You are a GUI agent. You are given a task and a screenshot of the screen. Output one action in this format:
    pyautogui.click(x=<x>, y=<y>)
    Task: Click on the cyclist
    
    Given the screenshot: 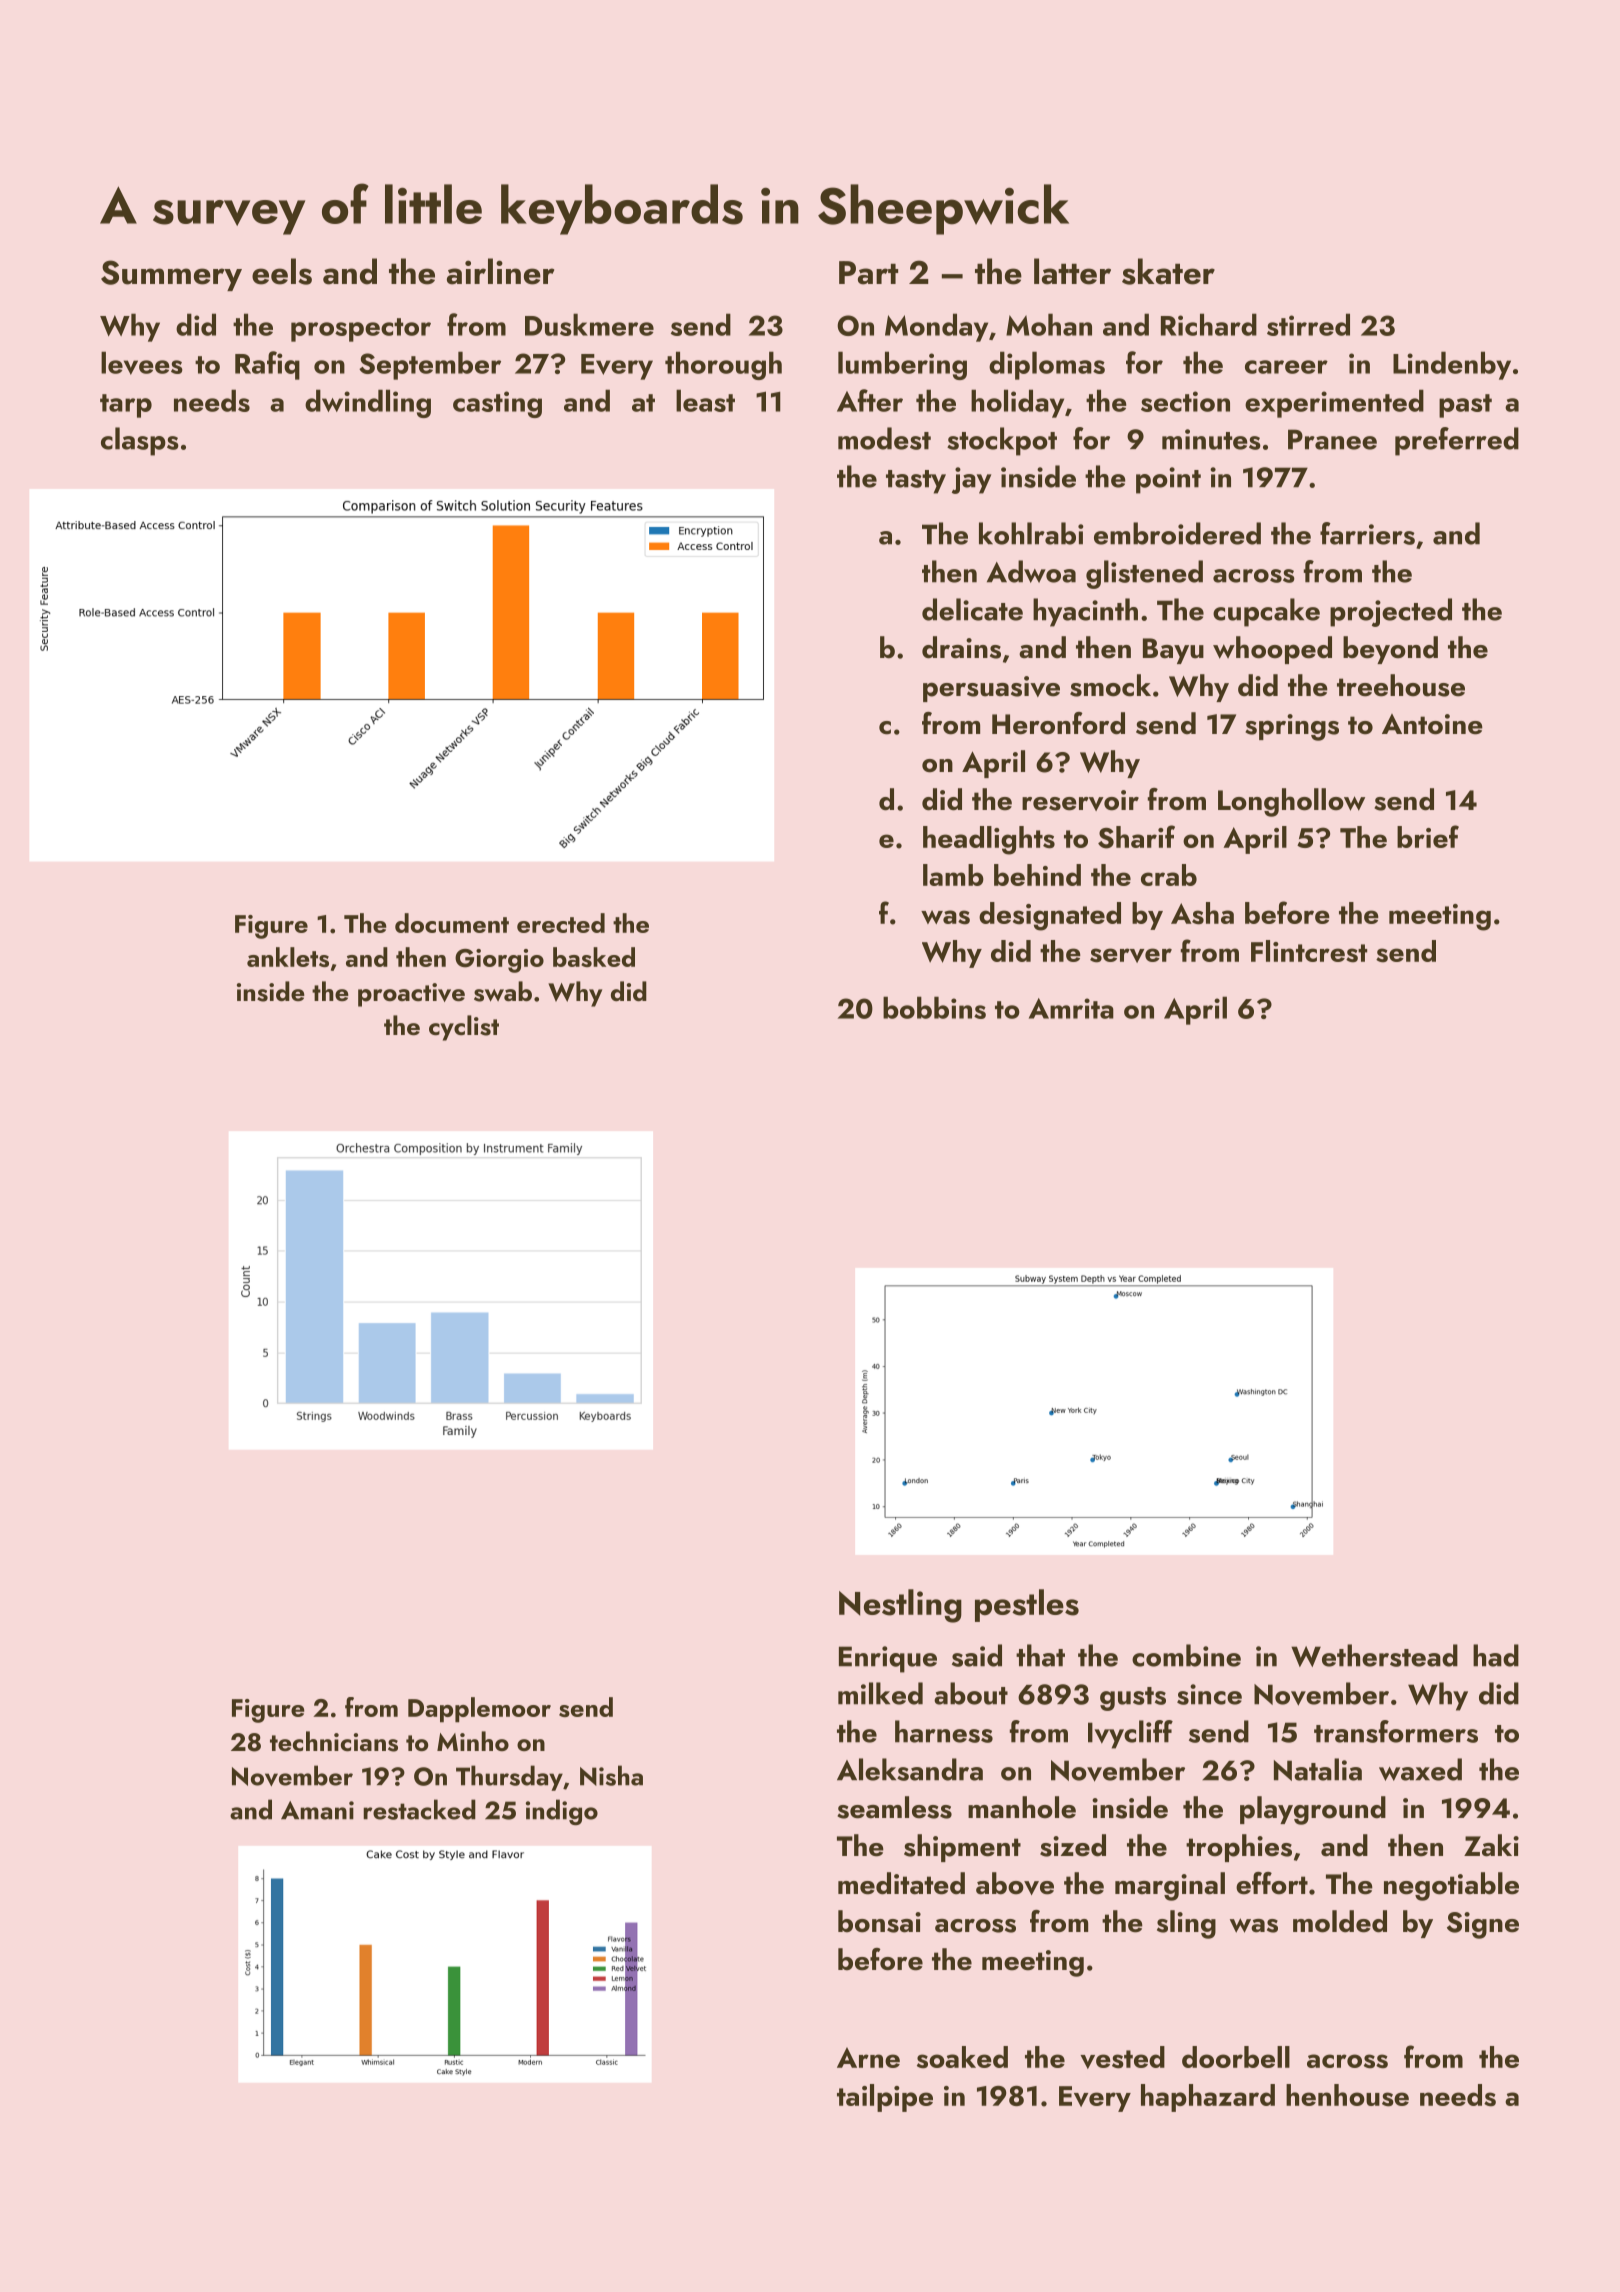 What is the action you would take?
    pyautogui.click(x=464, y=1028)
